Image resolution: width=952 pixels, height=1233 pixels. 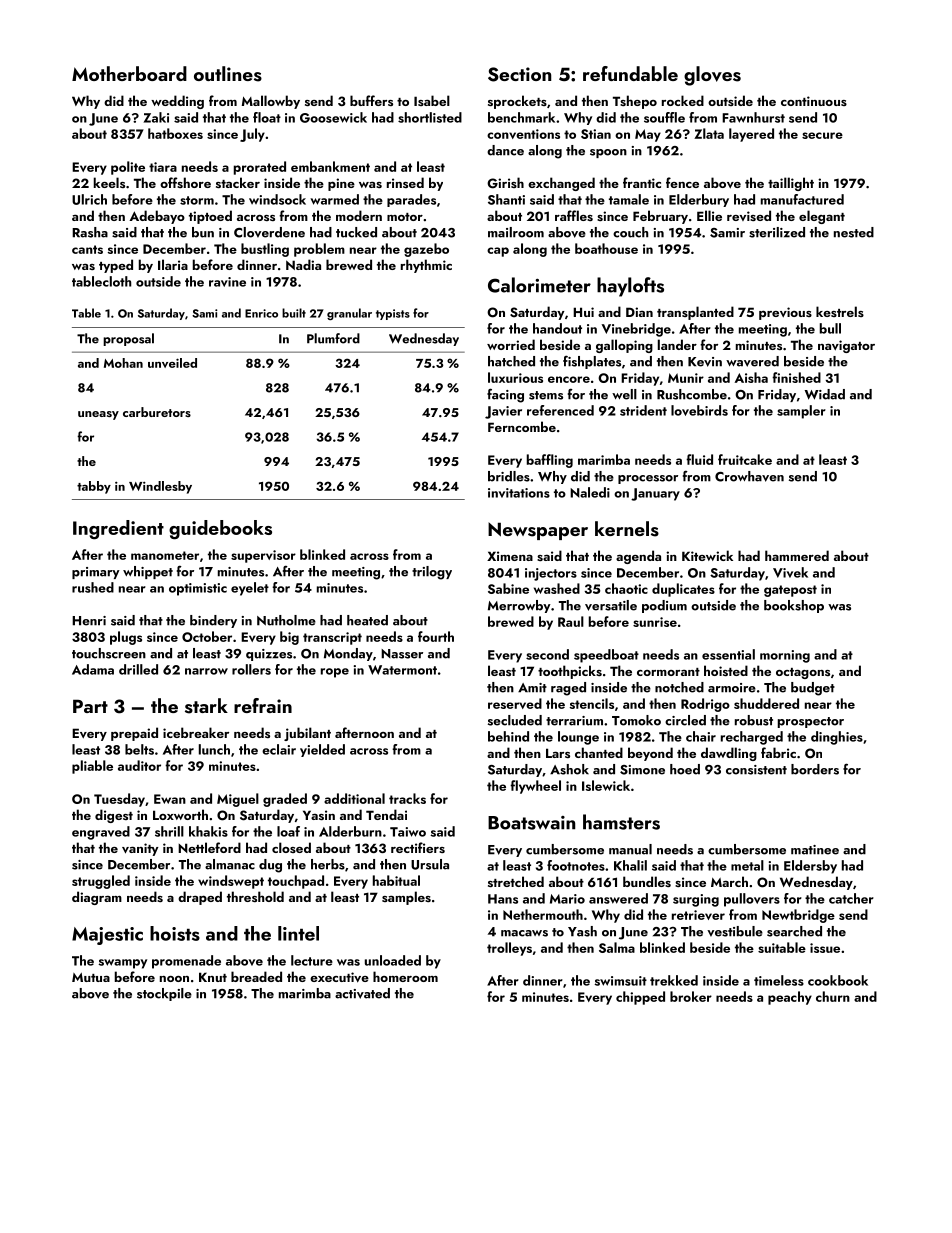 I want to click on Ferncombe, so click(x=522, y=426).
